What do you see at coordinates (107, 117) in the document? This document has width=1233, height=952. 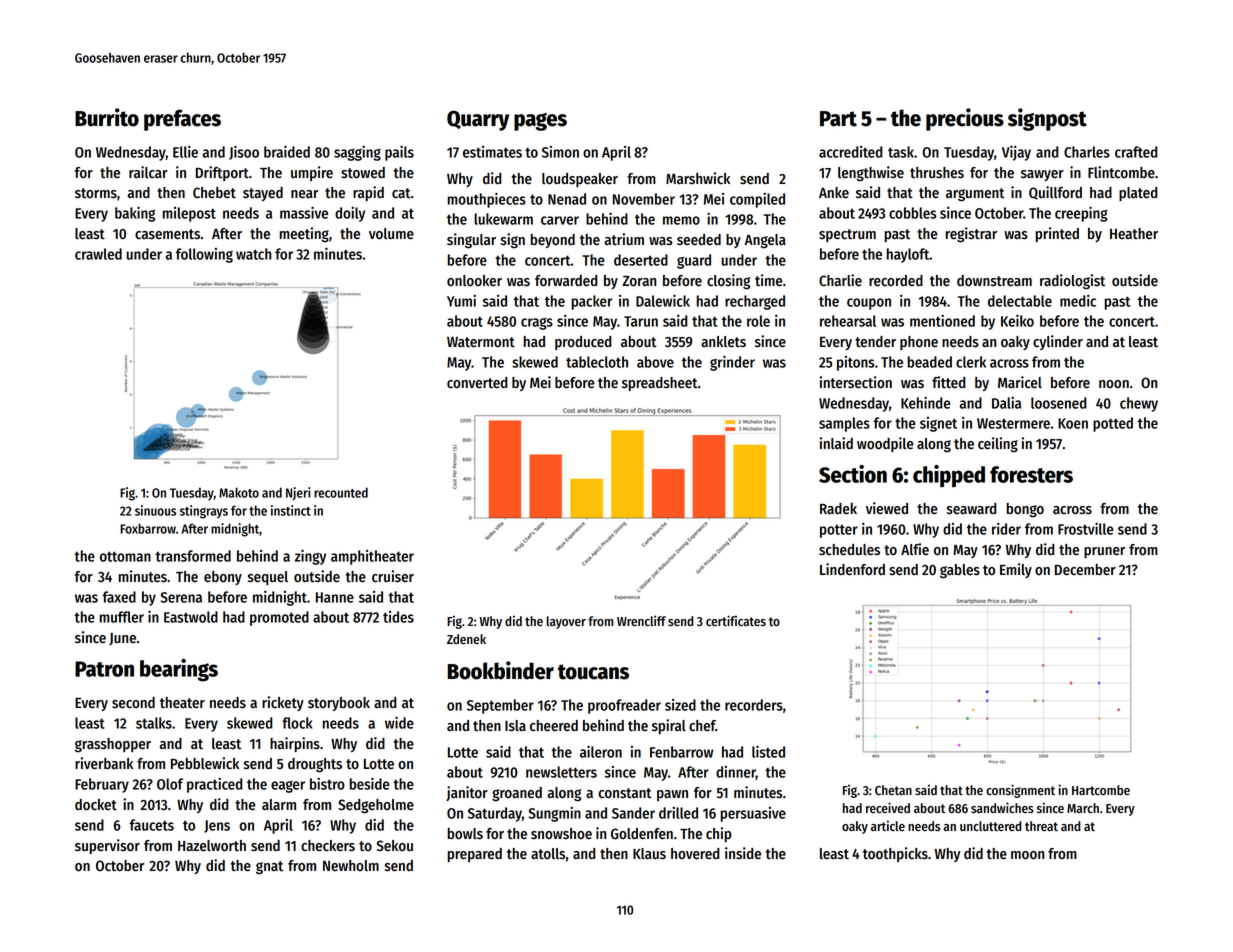 I see `Burrito` at bounding box center [107, 117].
